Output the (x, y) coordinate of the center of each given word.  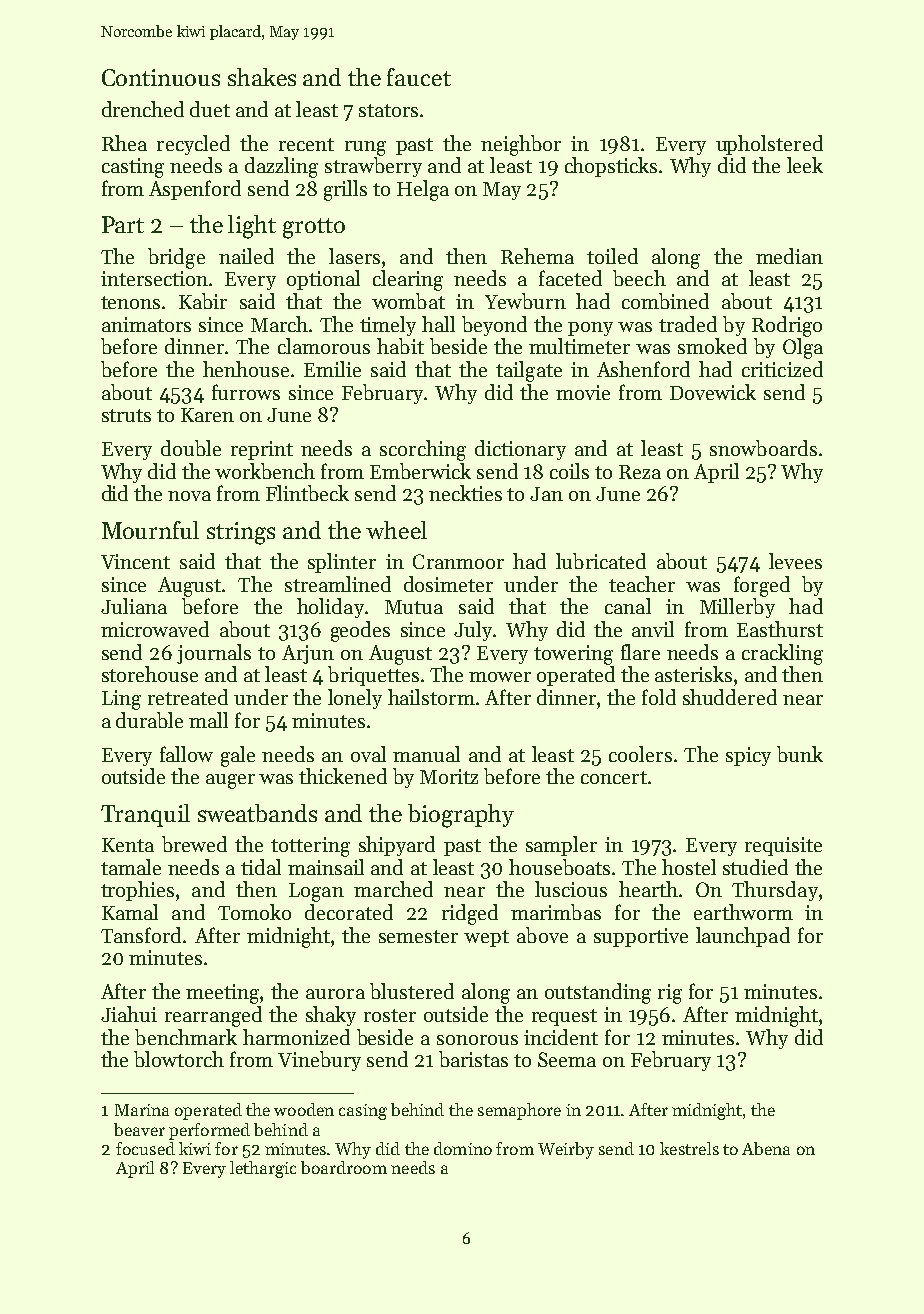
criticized (782, 369)
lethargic (263, 1169)
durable (149, 720)
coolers (640, 754)
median (789, 256)
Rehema (537, 256)
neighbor (521, 145)
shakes (262, 77)
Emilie (332, 369)
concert (614, 777)
